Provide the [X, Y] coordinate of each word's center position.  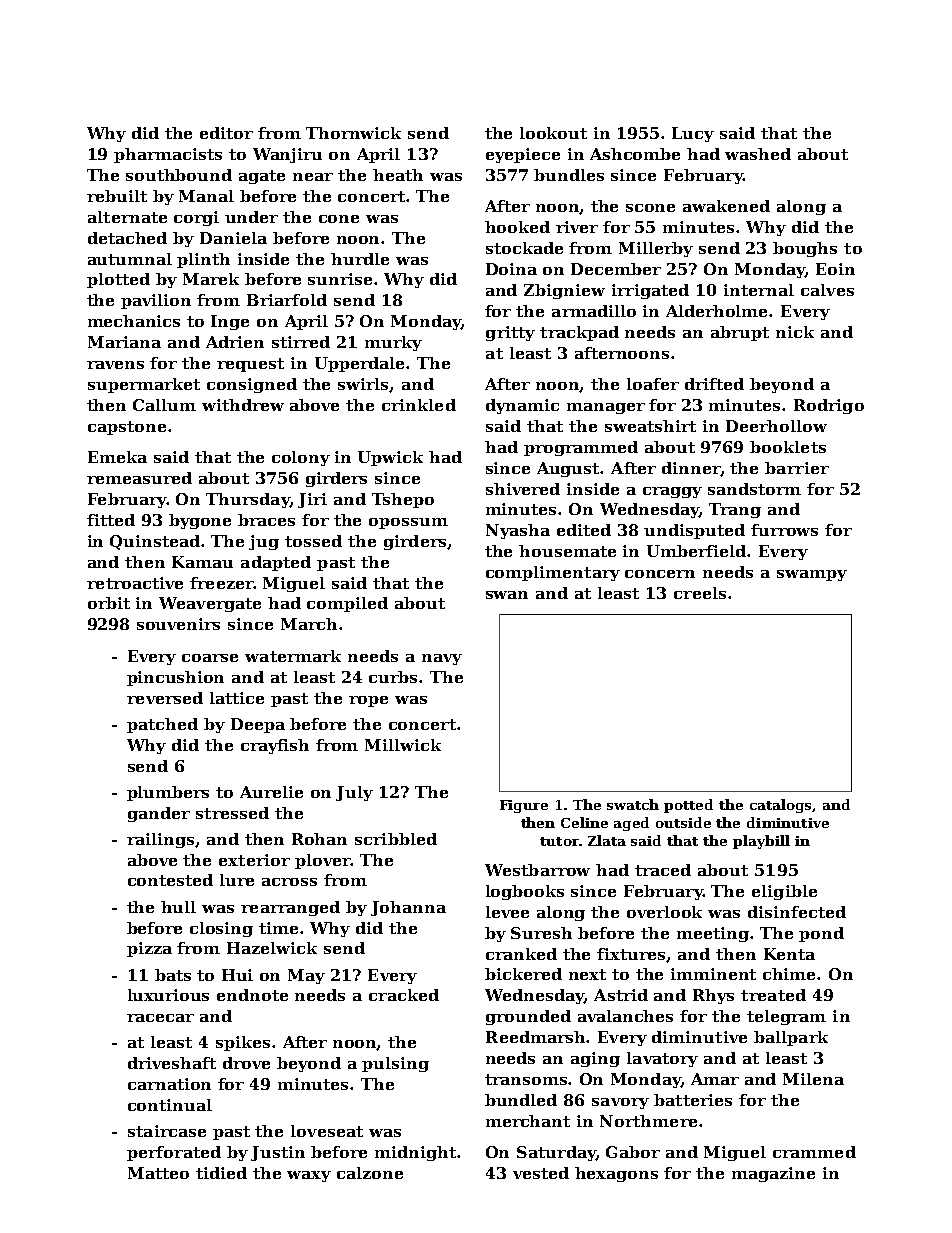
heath [398, 175]
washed [758, 154]
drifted [714, 384]
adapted [276, 563]
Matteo [158, 1173]
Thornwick [353, 133]
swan [507, 595]
